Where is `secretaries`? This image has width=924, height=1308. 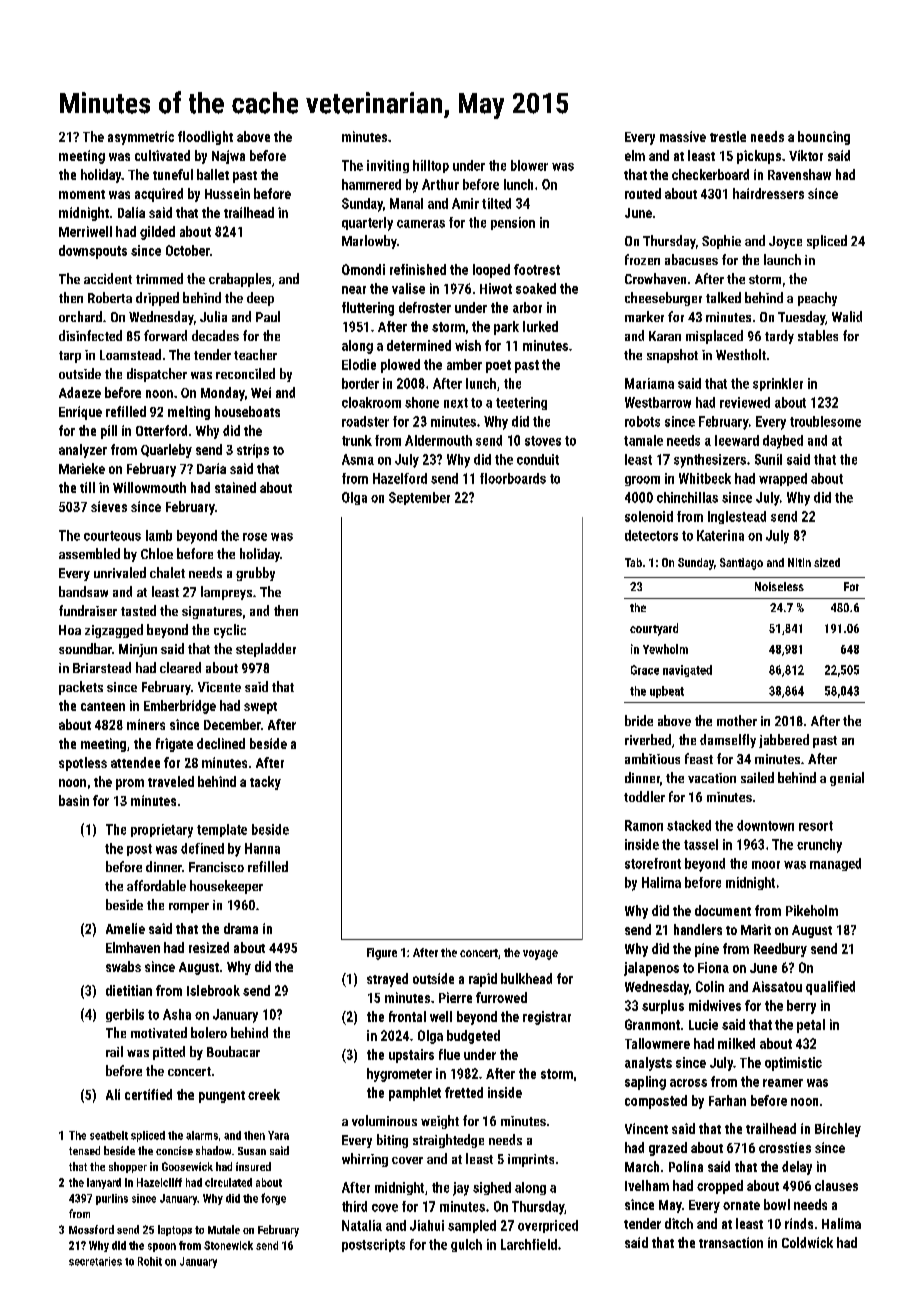
secretaries is located at coordinates (95, 1261).
